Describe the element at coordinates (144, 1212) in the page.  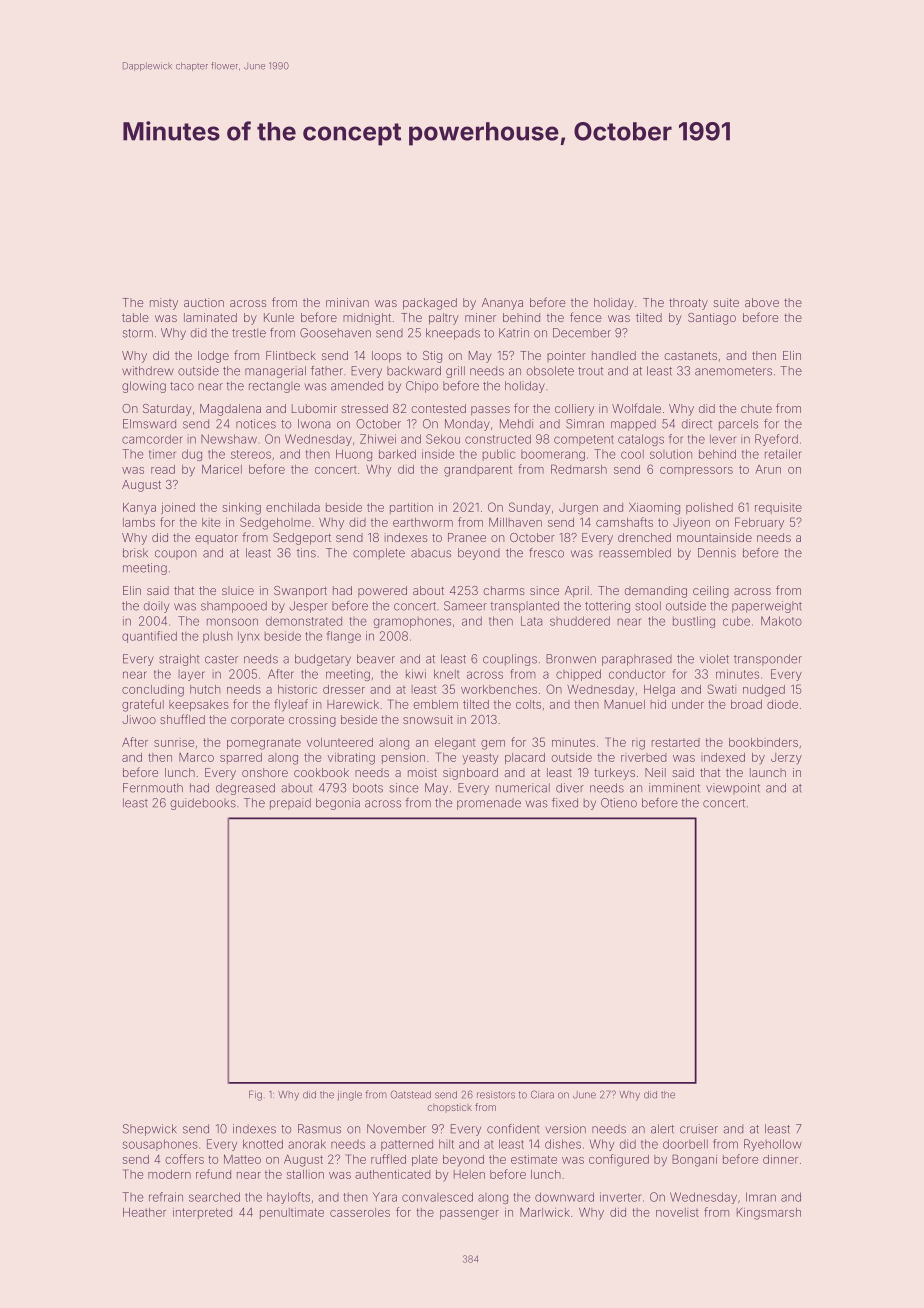
I see `Heather` at that location.
